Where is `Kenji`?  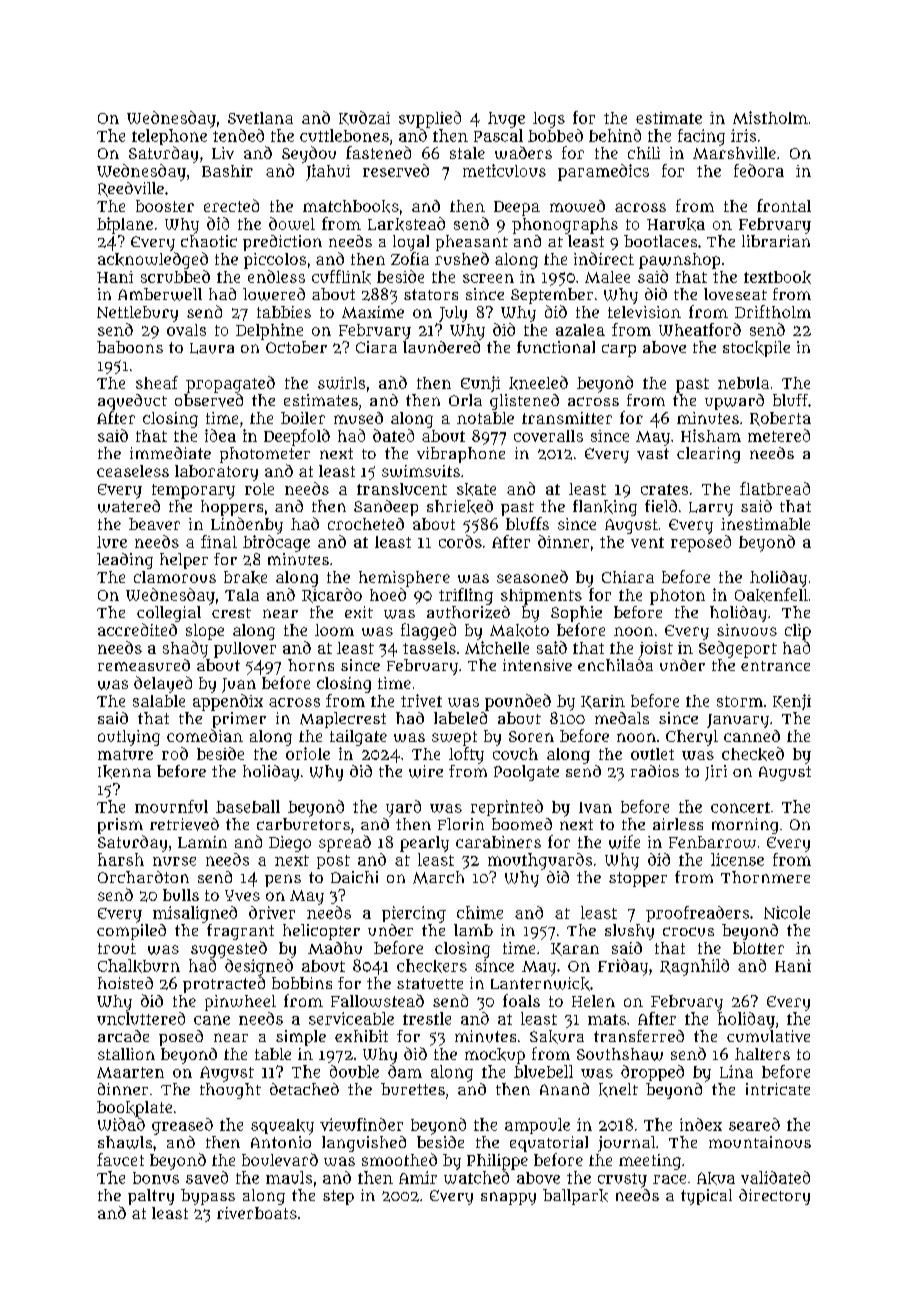 Kenji is located at coordinates (792, 702).
